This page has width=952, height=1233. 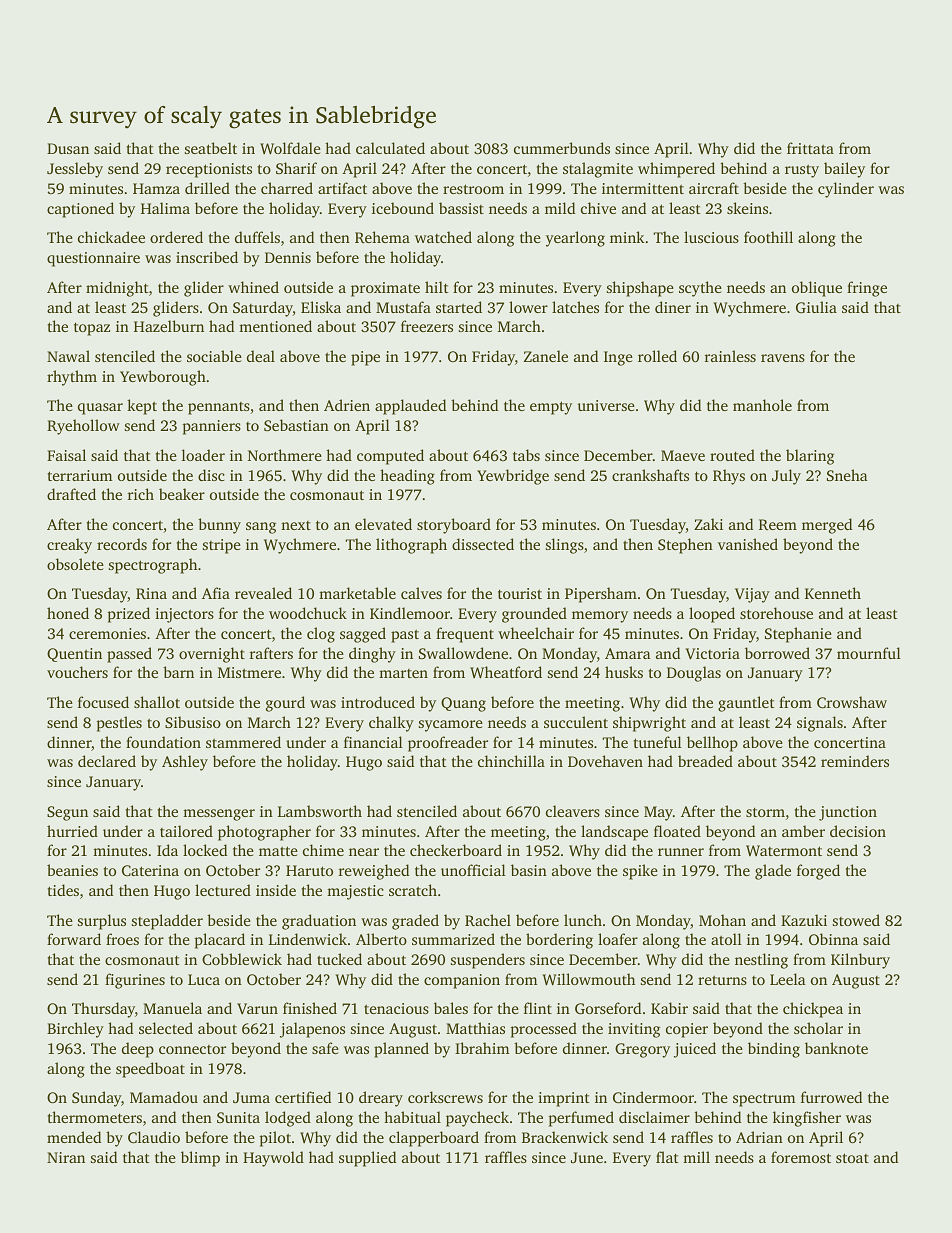 I want to click on Northmere, so click(x=285, y=455).
